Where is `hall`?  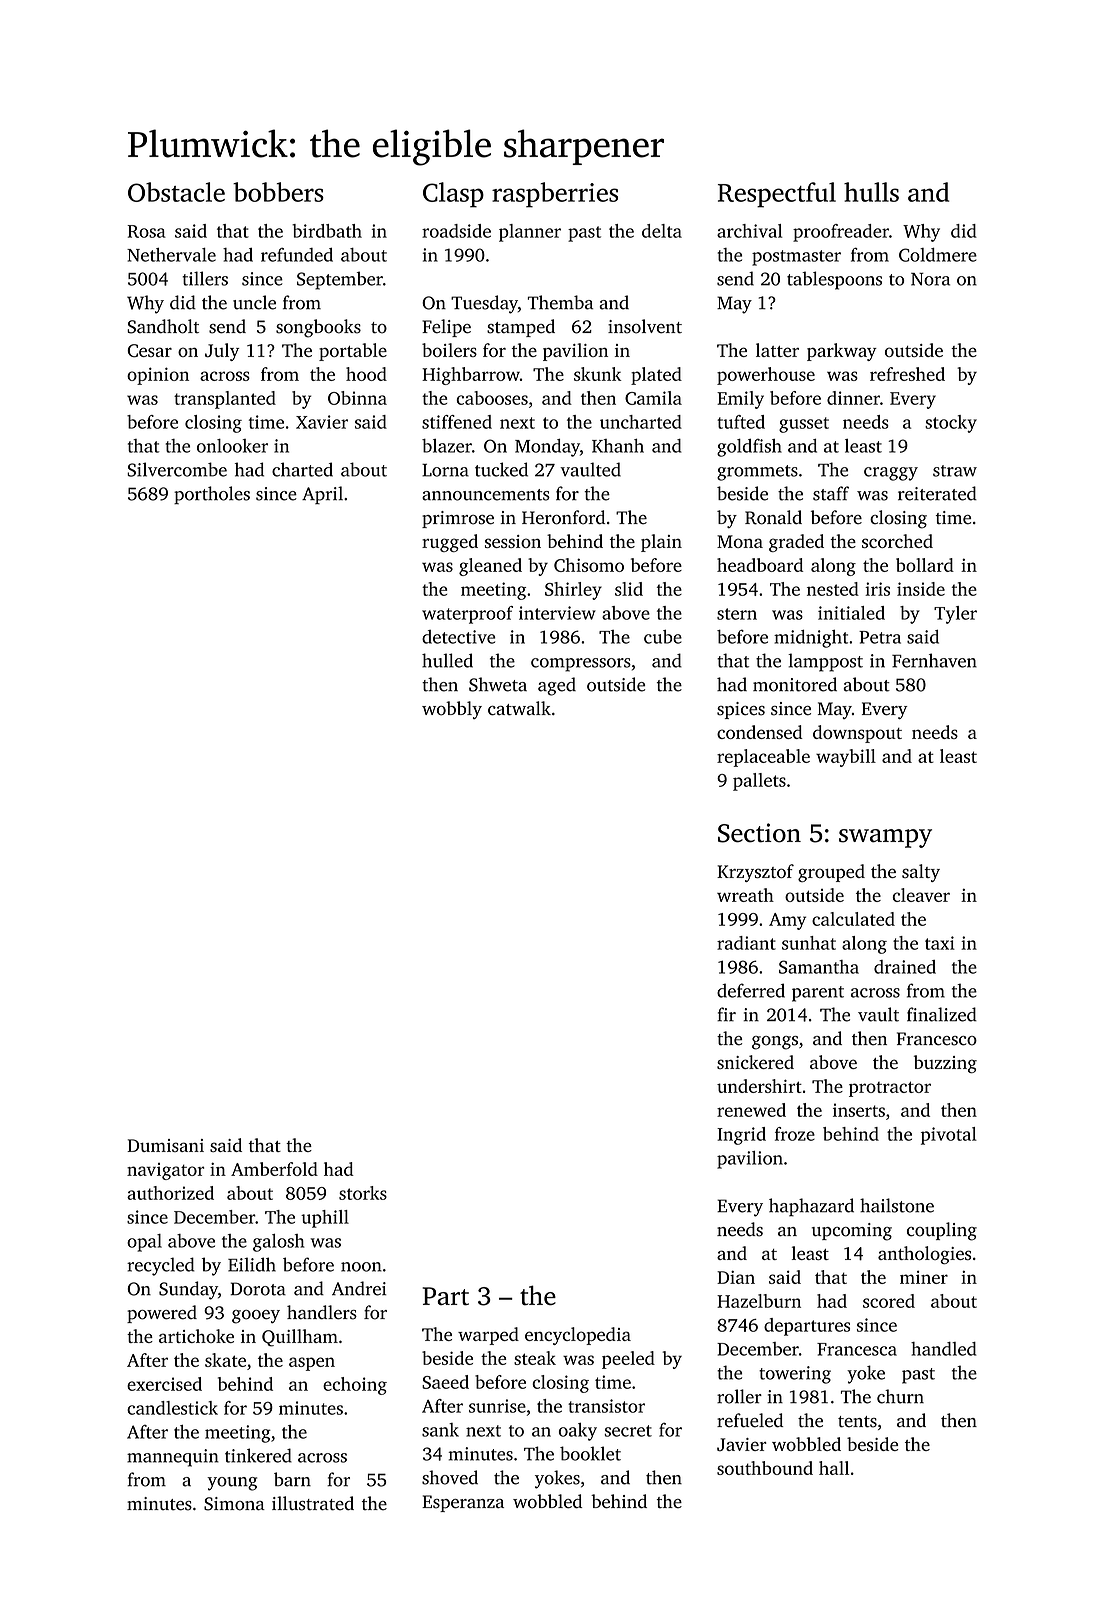
hall is located at coordinates (834, 1468).
